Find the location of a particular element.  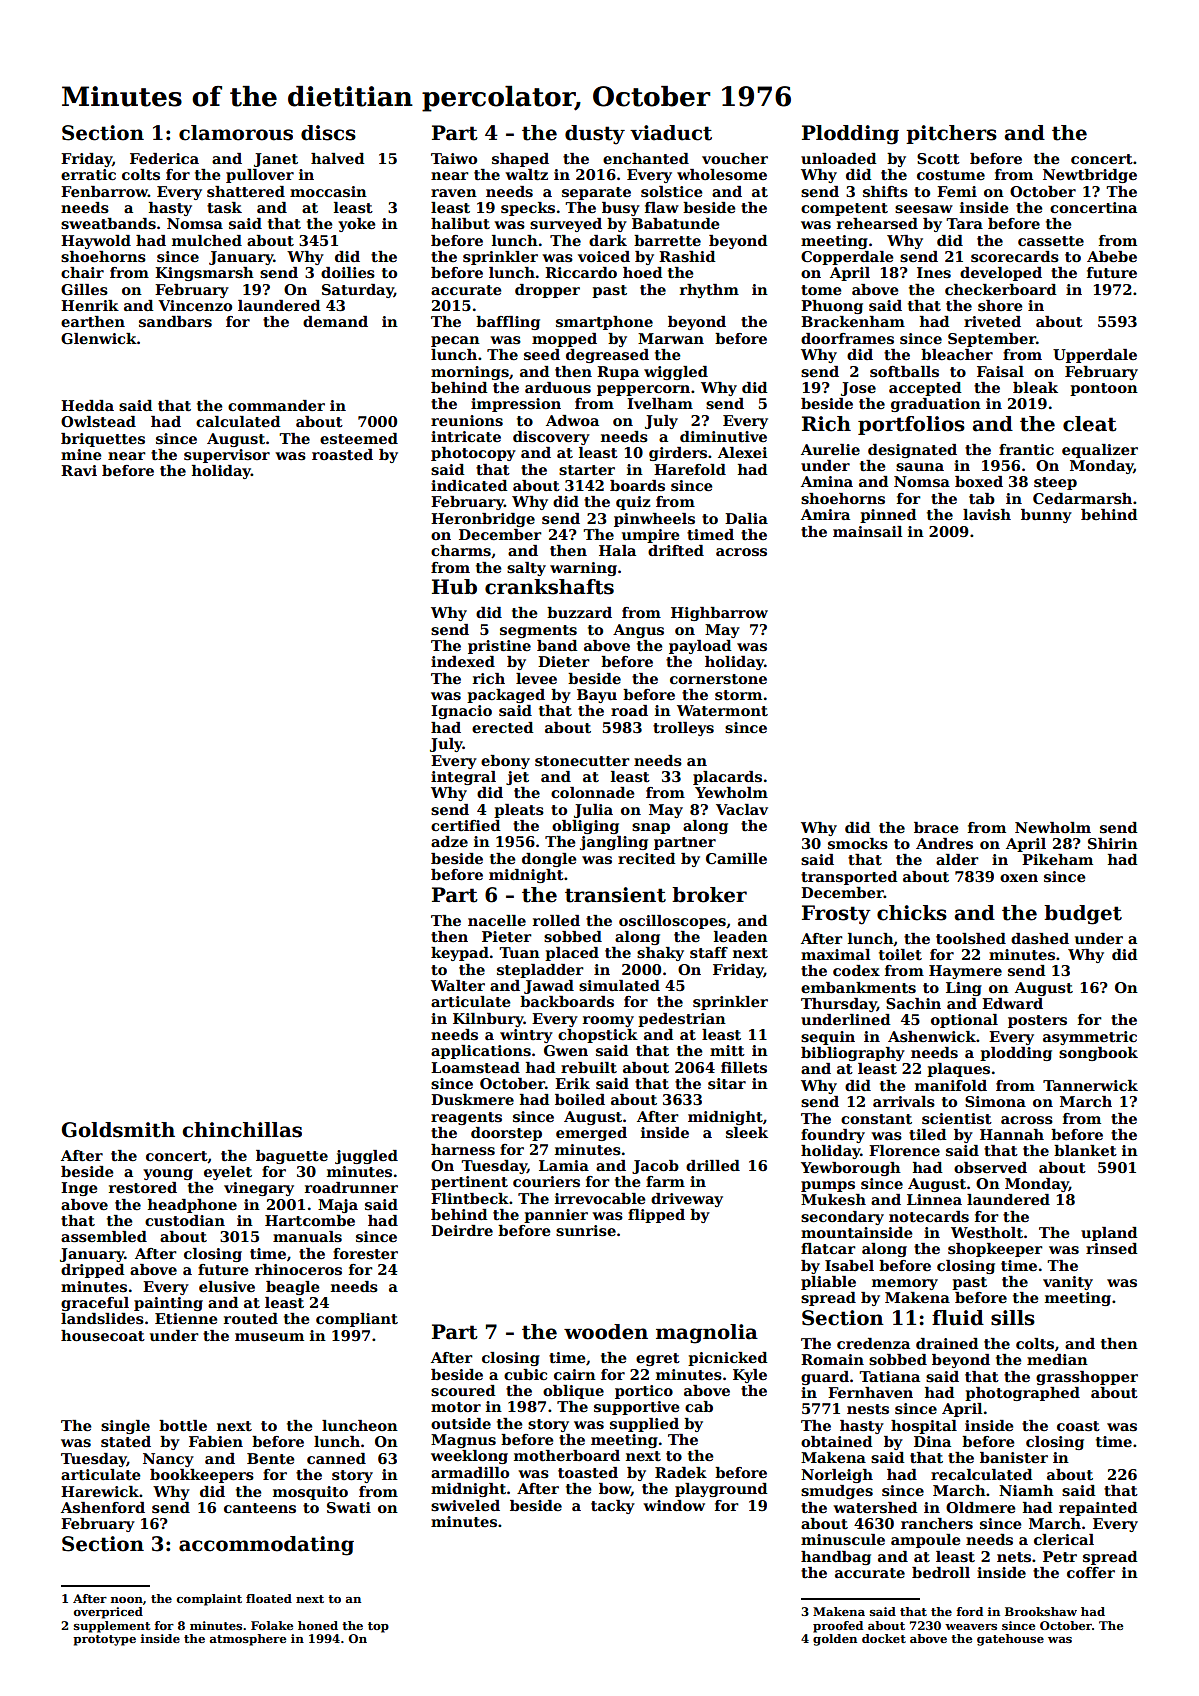

clamorous is located at coordinates (236, 133).
